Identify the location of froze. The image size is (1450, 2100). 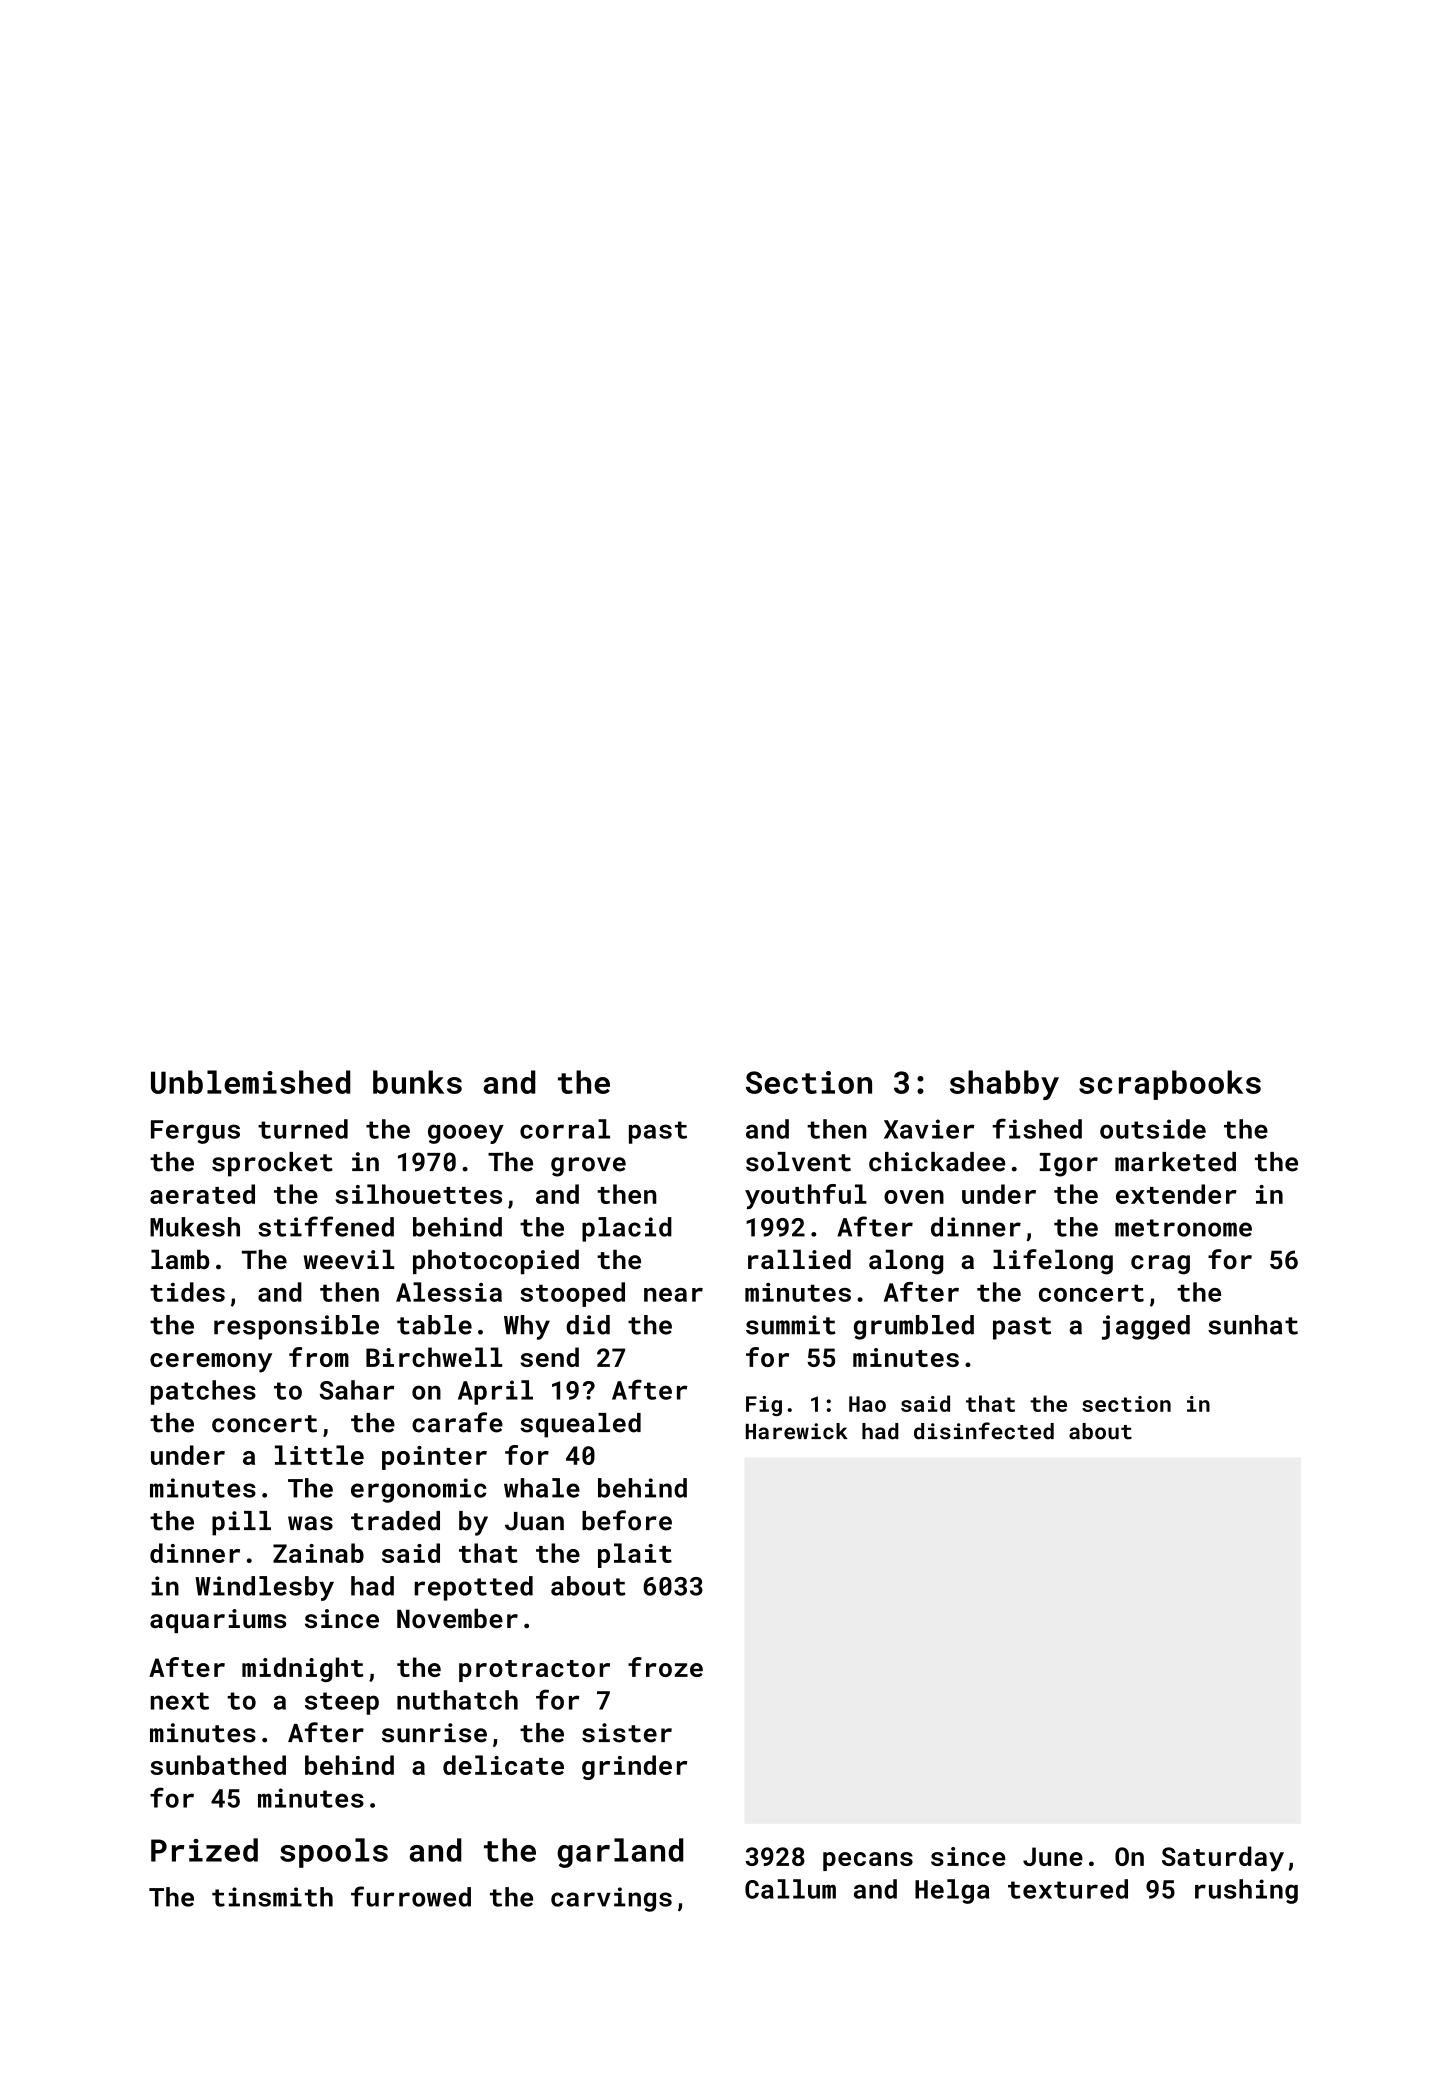
(665, 1667).
